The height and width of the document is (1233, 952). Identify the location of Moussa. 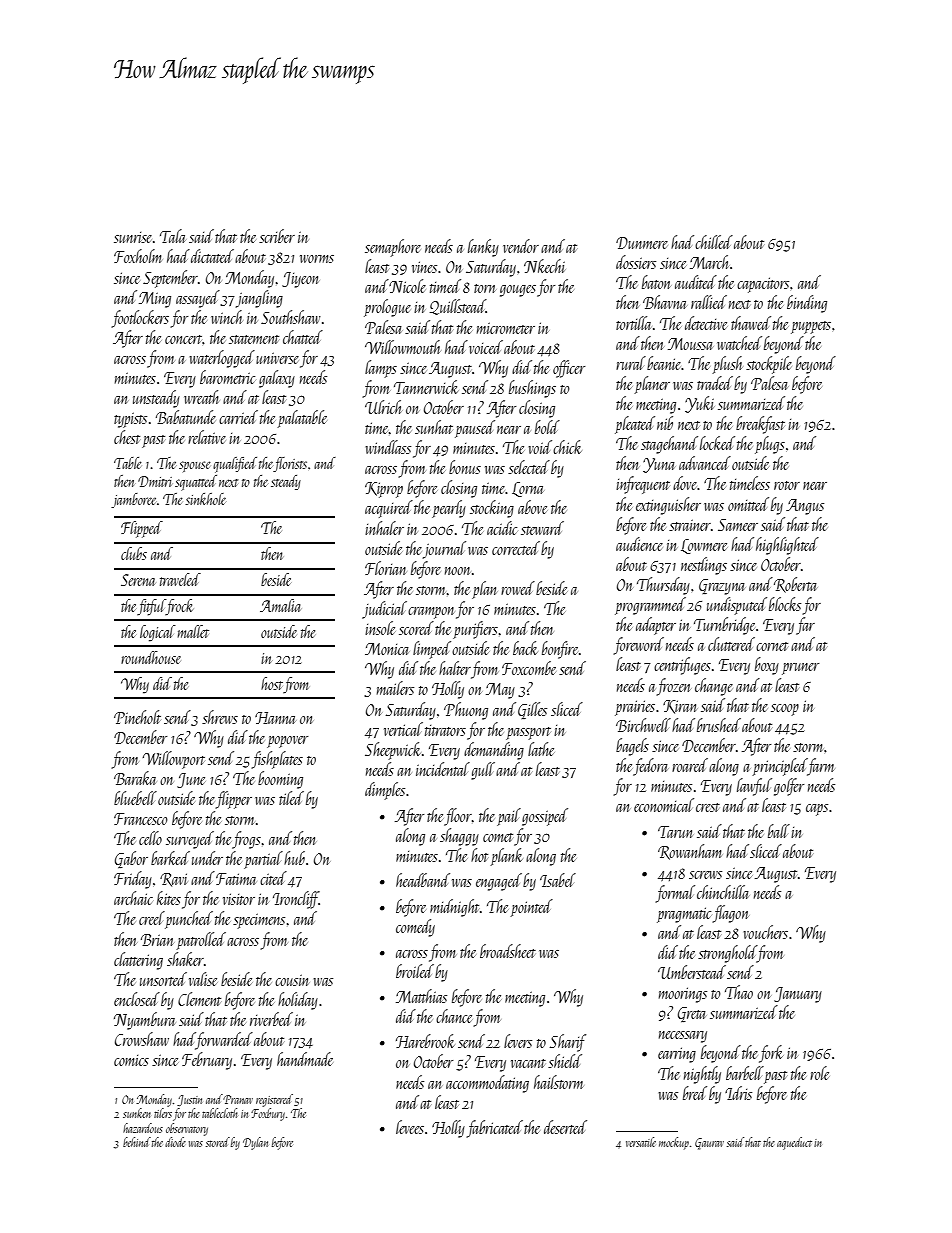
(690, 344).
